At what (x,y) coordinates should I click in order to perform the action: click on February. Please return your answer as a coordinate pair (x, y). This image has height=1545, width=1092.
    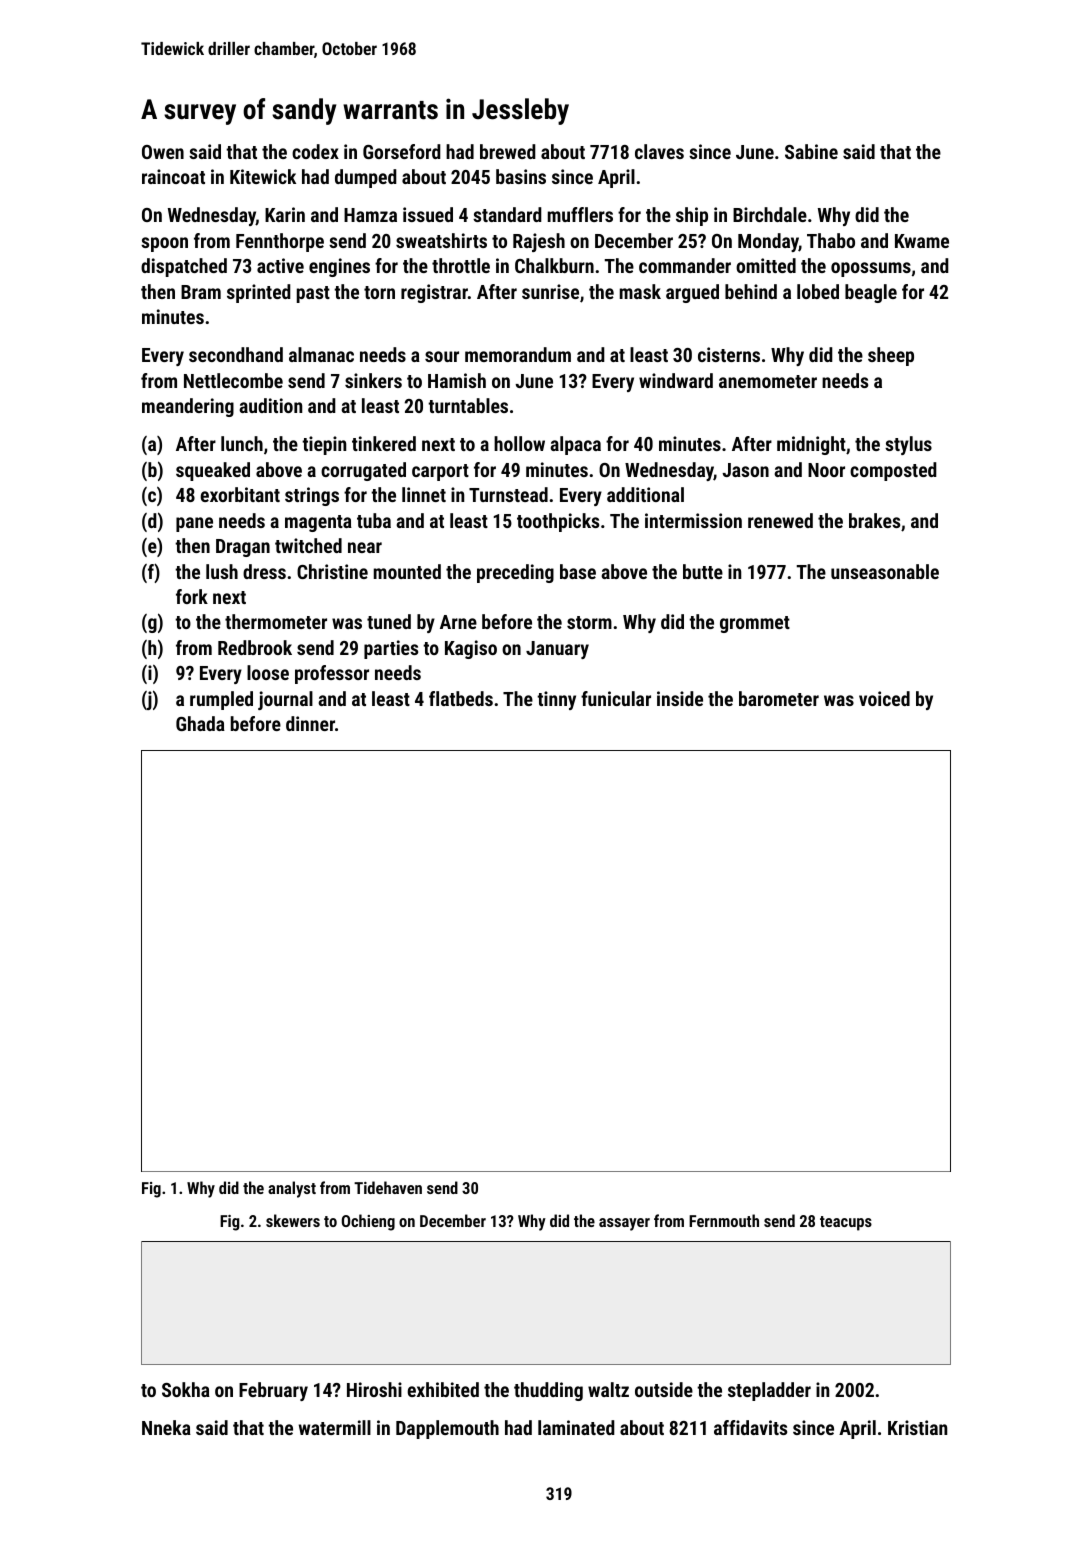
    Looking at the image, I should click on (273, 1391).
